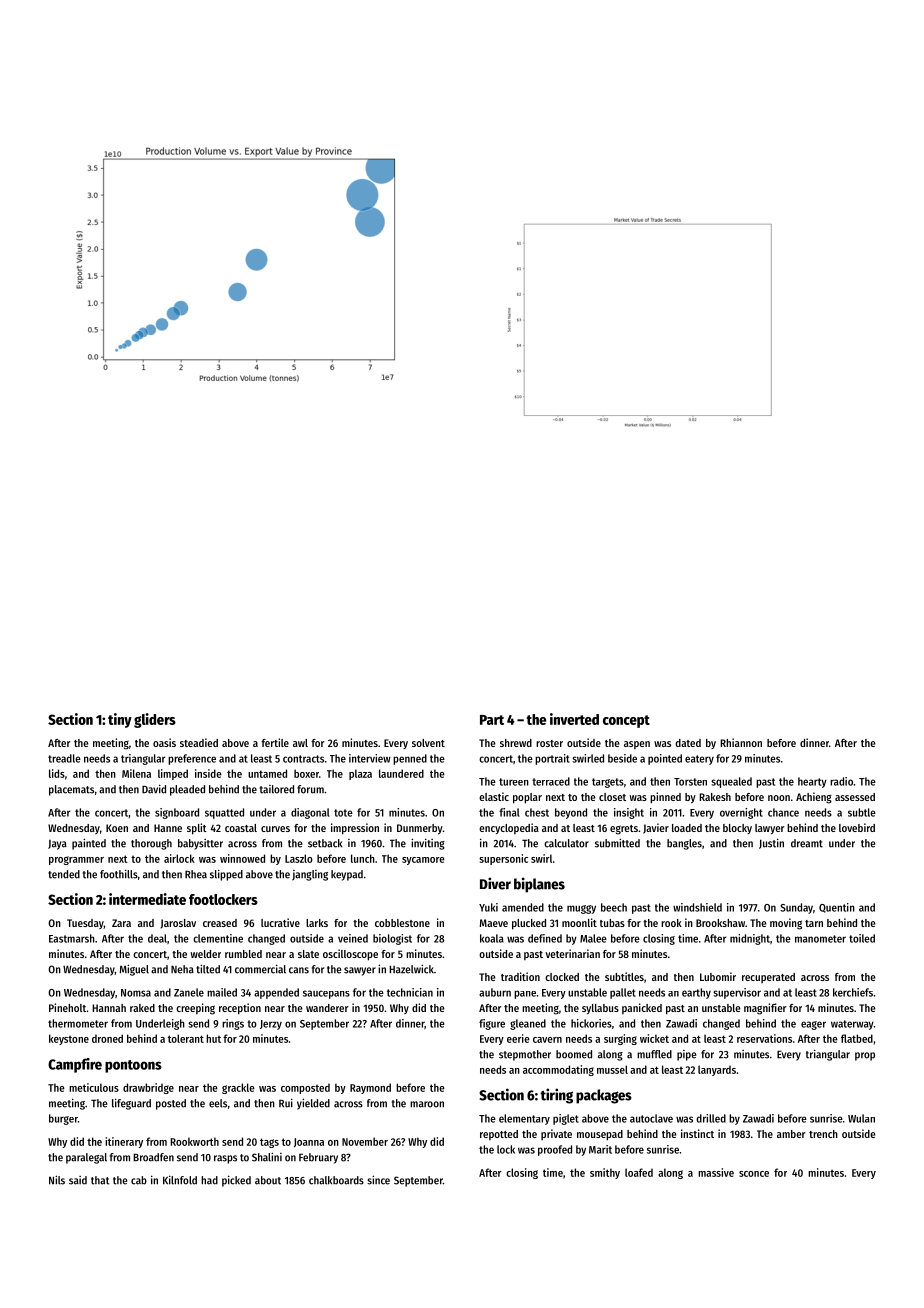 This document has height=1308, width=924. What do you see at coordinates (355, 829) in the document?
I see `impression` at bounding box center [355, 829].
